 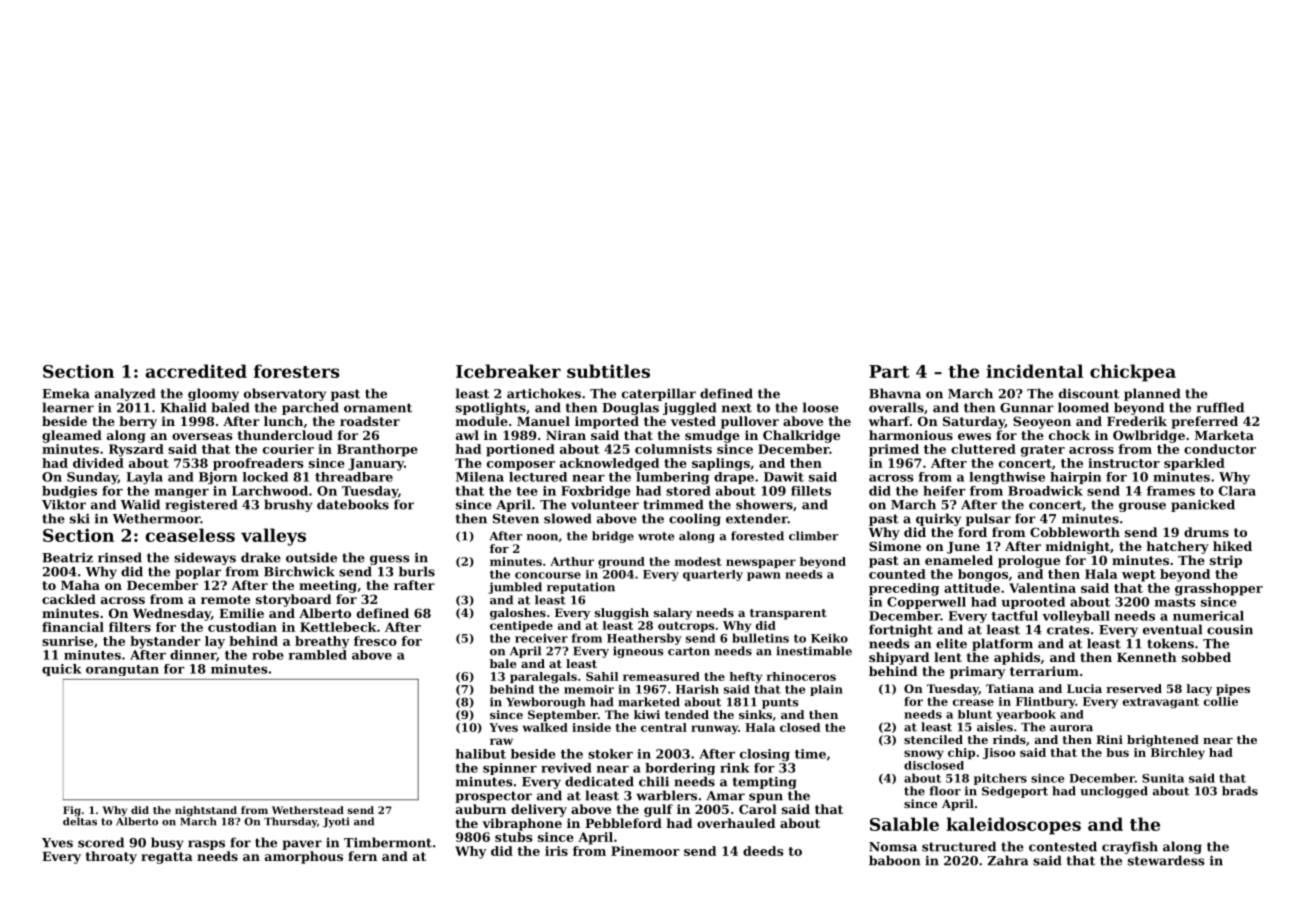 What do you see at coordinates (241, 613) in the screenshot?
I see `Emilie` at bounding box center [241, 613].
